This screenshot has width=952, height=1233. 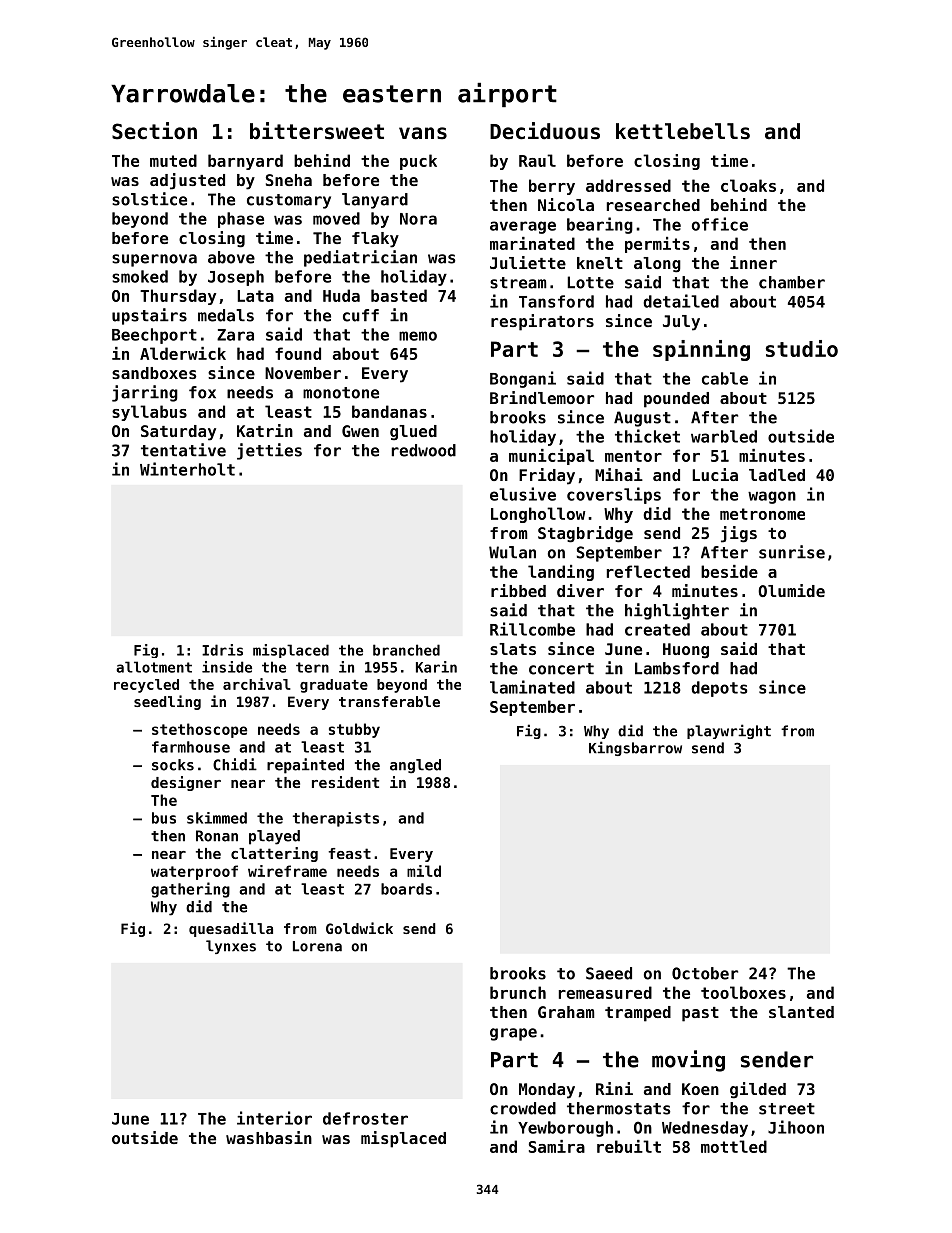 What do you see at coordinates (231, 947) in the screenshot?
I see `lynxes` at bounding box center [231, 947].
